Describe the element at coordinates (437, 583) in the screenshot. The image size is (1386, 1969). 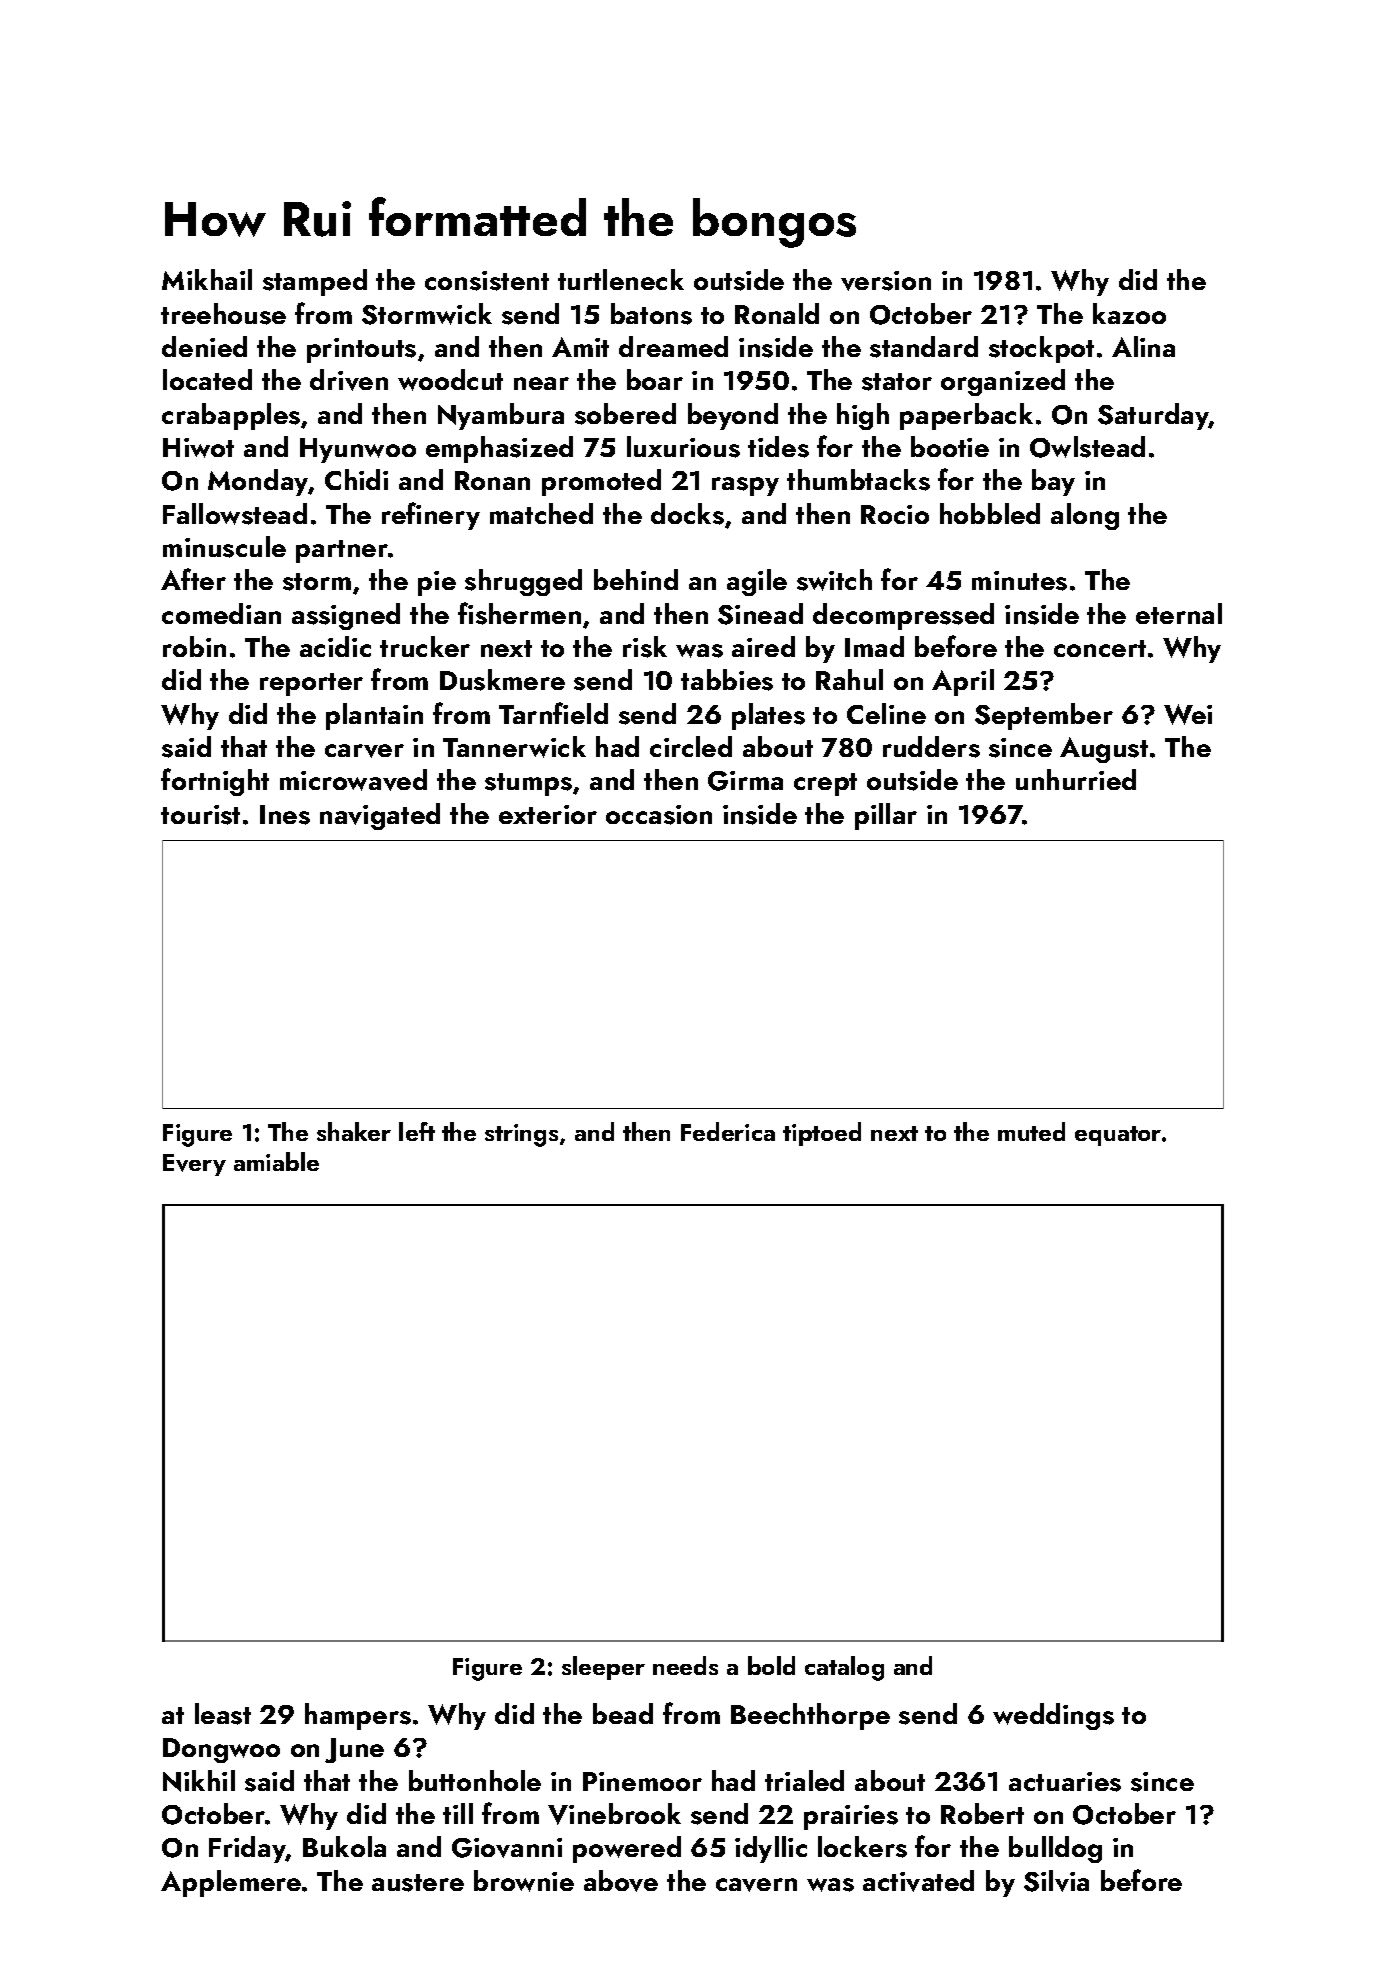
I see `pie` at that location.
